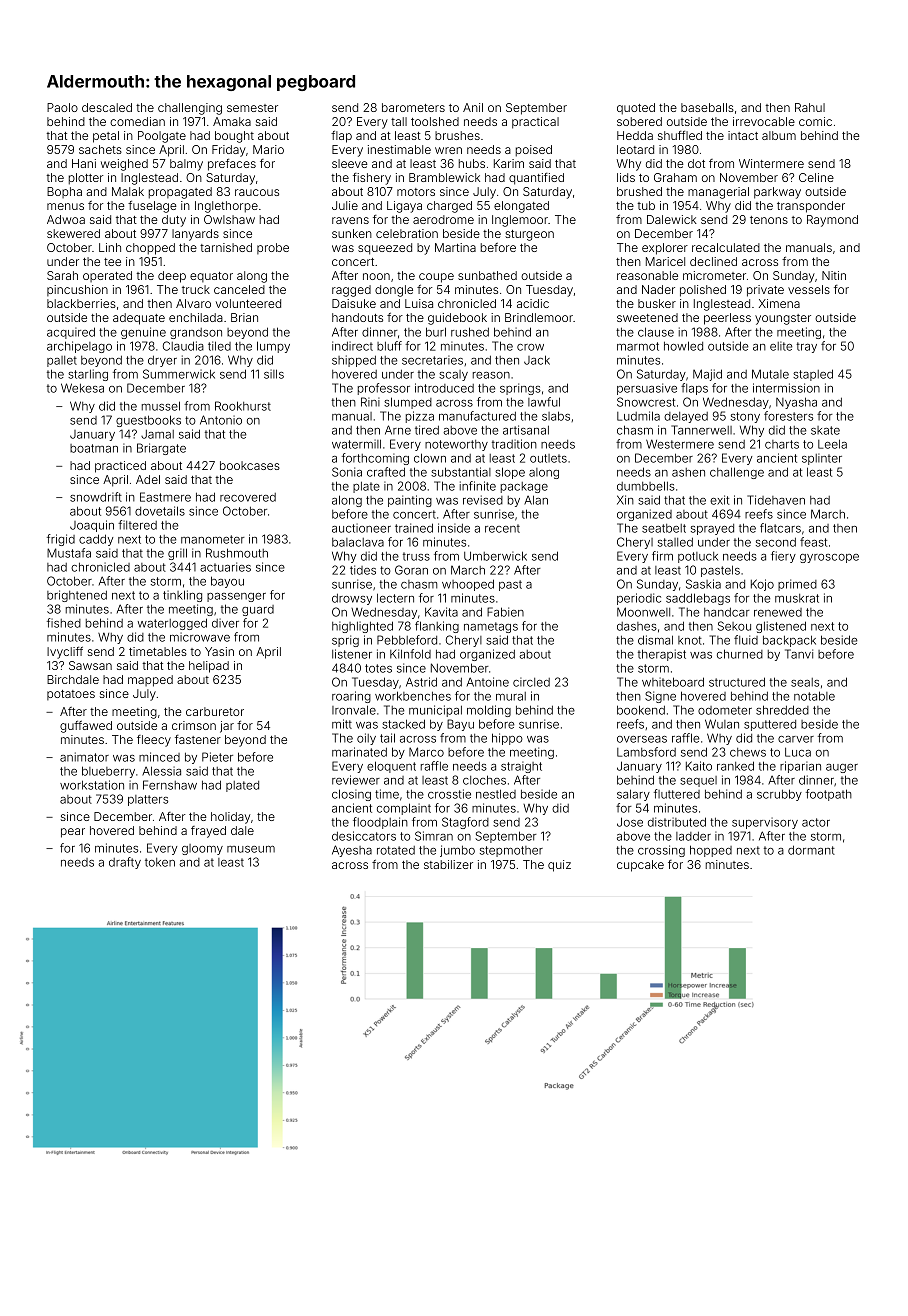 Image resolution: width=908 pixels, height=1316 pixels. Describe the element at coordinates (94, 448) in the screenshot. I see `boatman` at that location.
